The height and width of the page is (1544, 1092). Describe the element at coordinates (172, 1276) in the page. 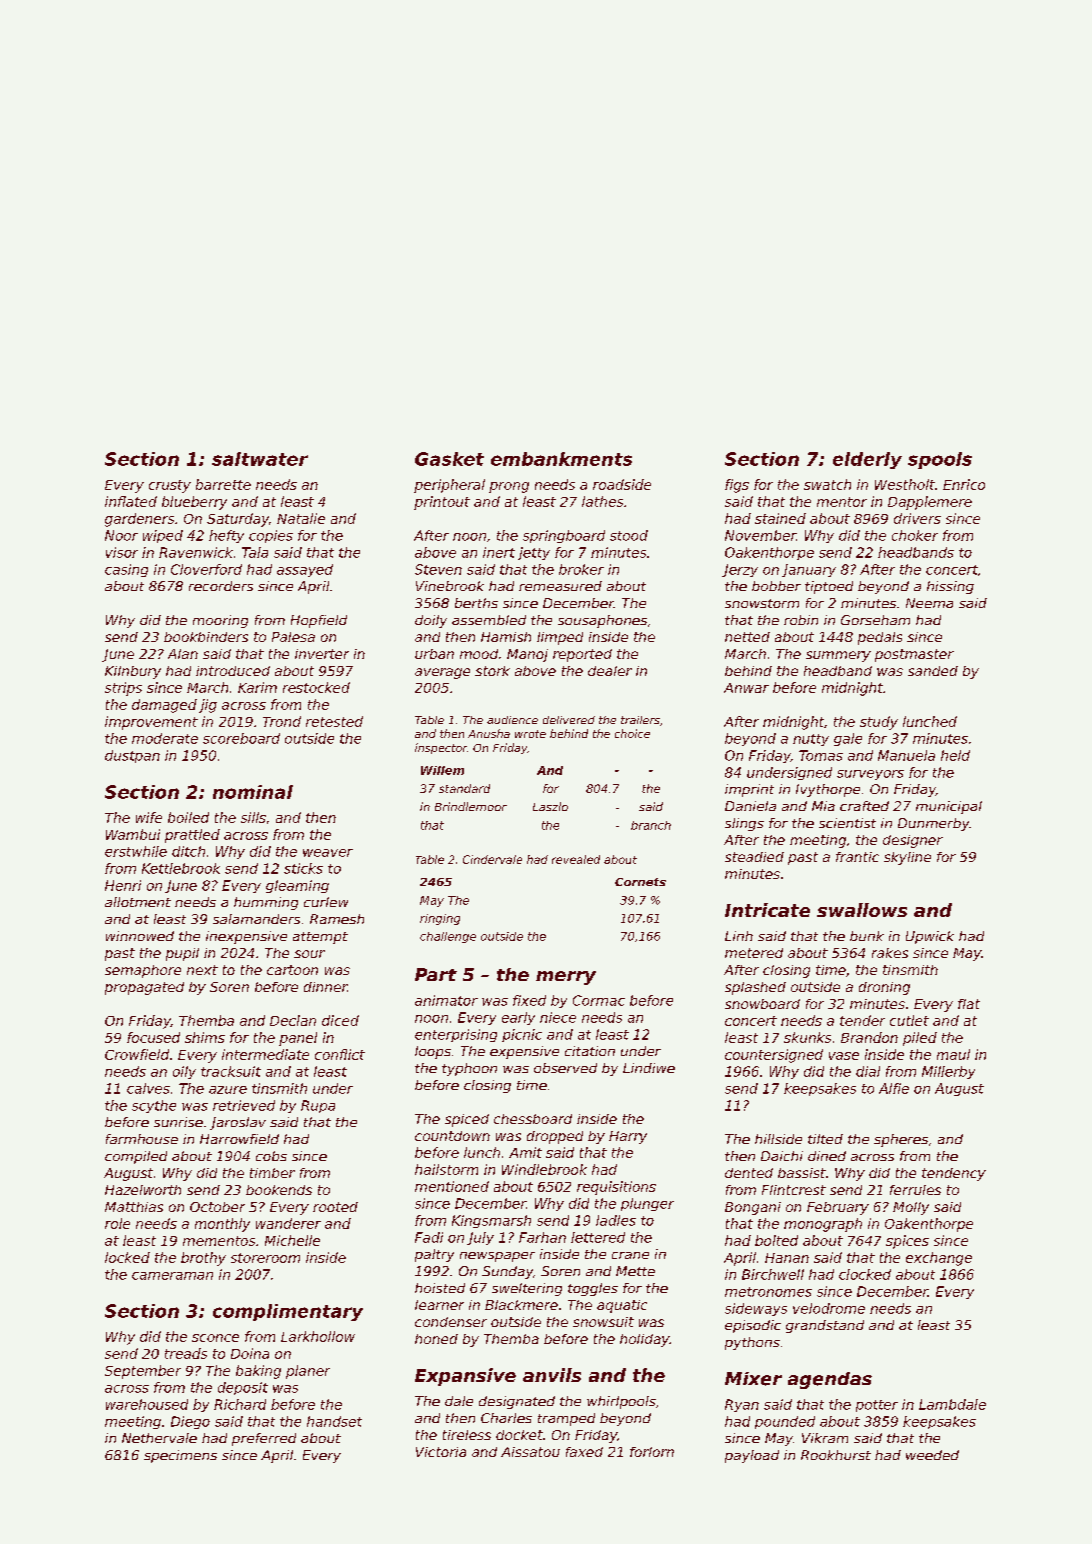

I see `cameraman` at that location.
